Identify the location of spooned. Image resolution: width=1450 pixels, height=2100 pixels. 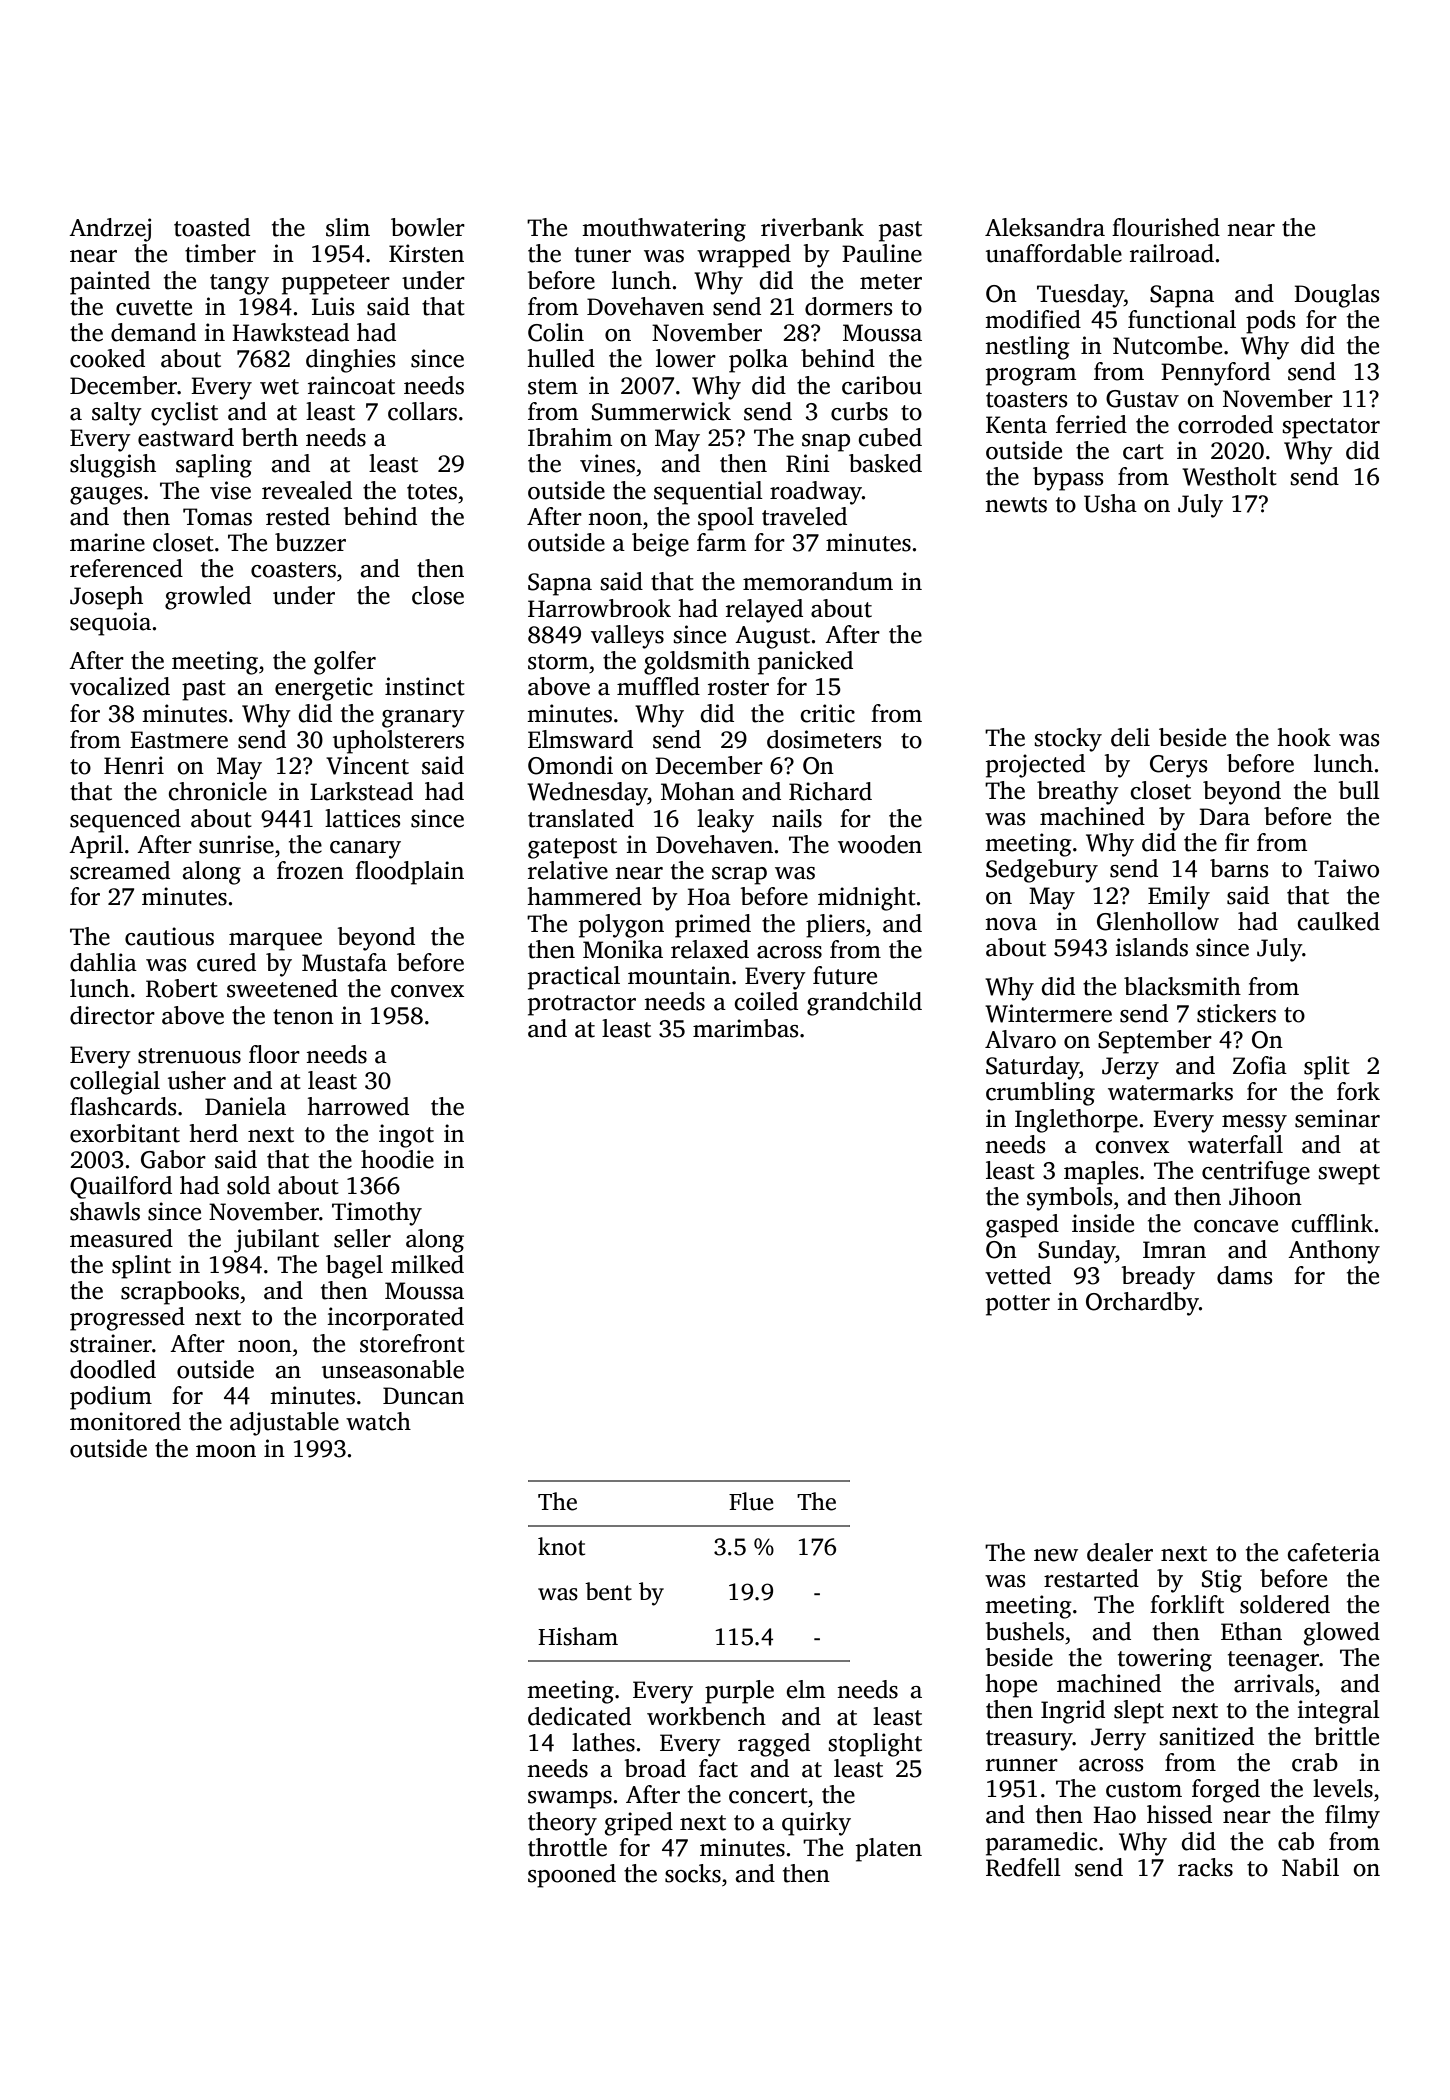
(572, 1876).
